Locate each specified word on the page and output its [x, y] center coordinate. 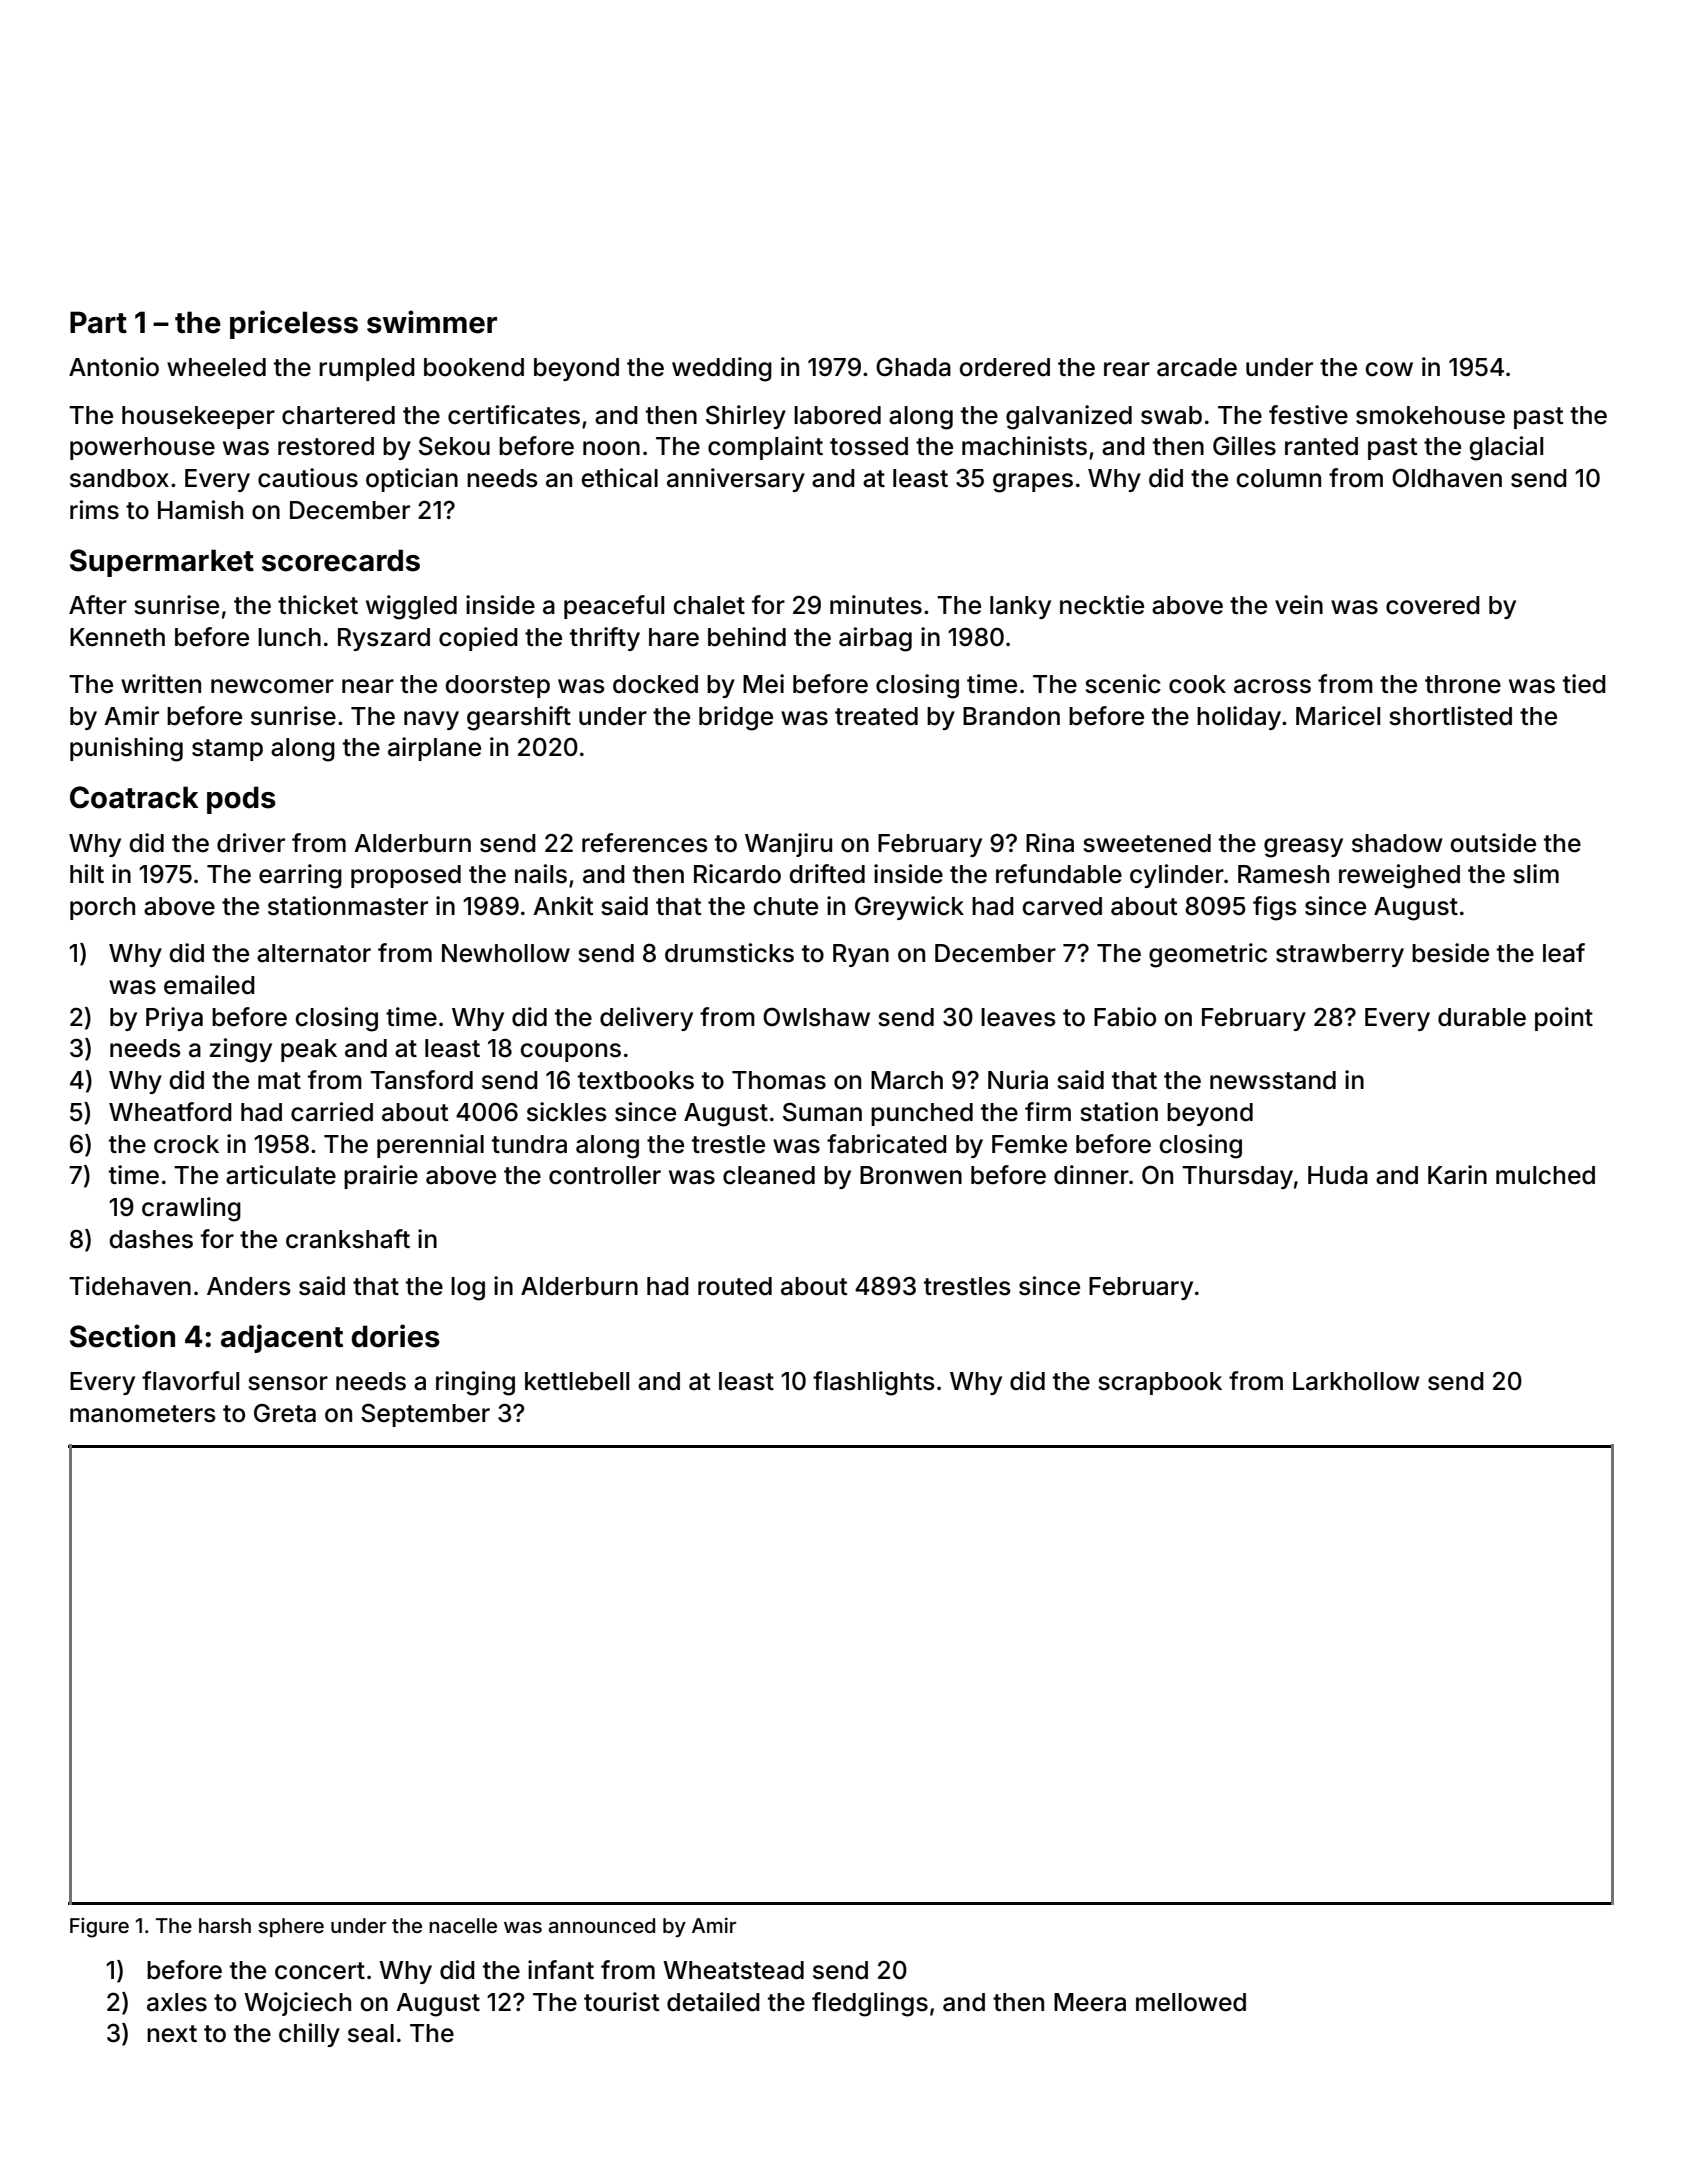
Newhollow [506, 953]
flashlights [874, 1383]
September [425, 1415]
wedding [722, 369]
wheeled [216, 367]
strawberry [1340, 955]
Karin [1457, 1175]
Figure [99, 1927]
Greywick [909, 908]
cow [1389, 369]
